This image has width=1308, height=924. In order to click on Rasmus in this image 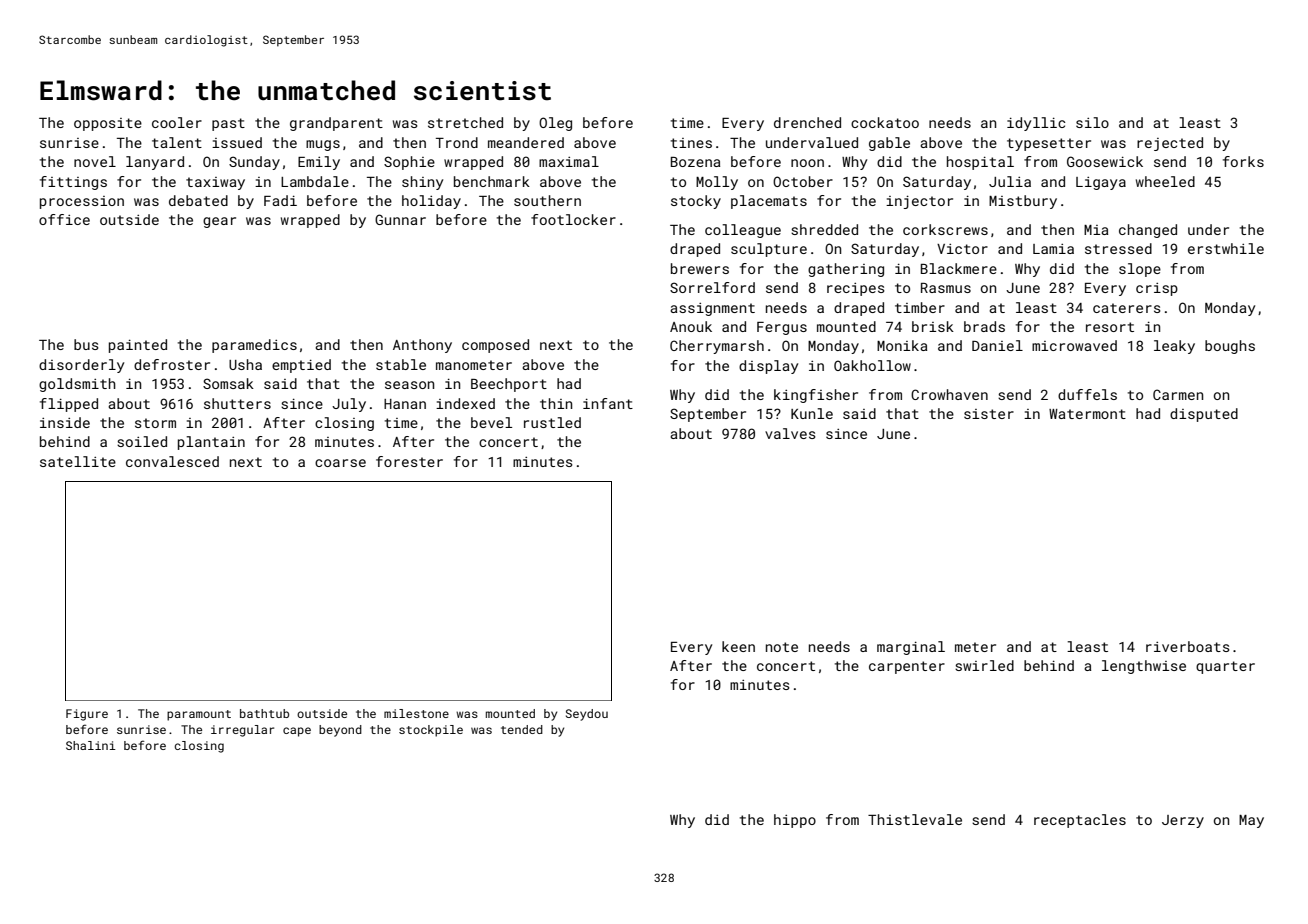, I will do `click(946, 288)`.
